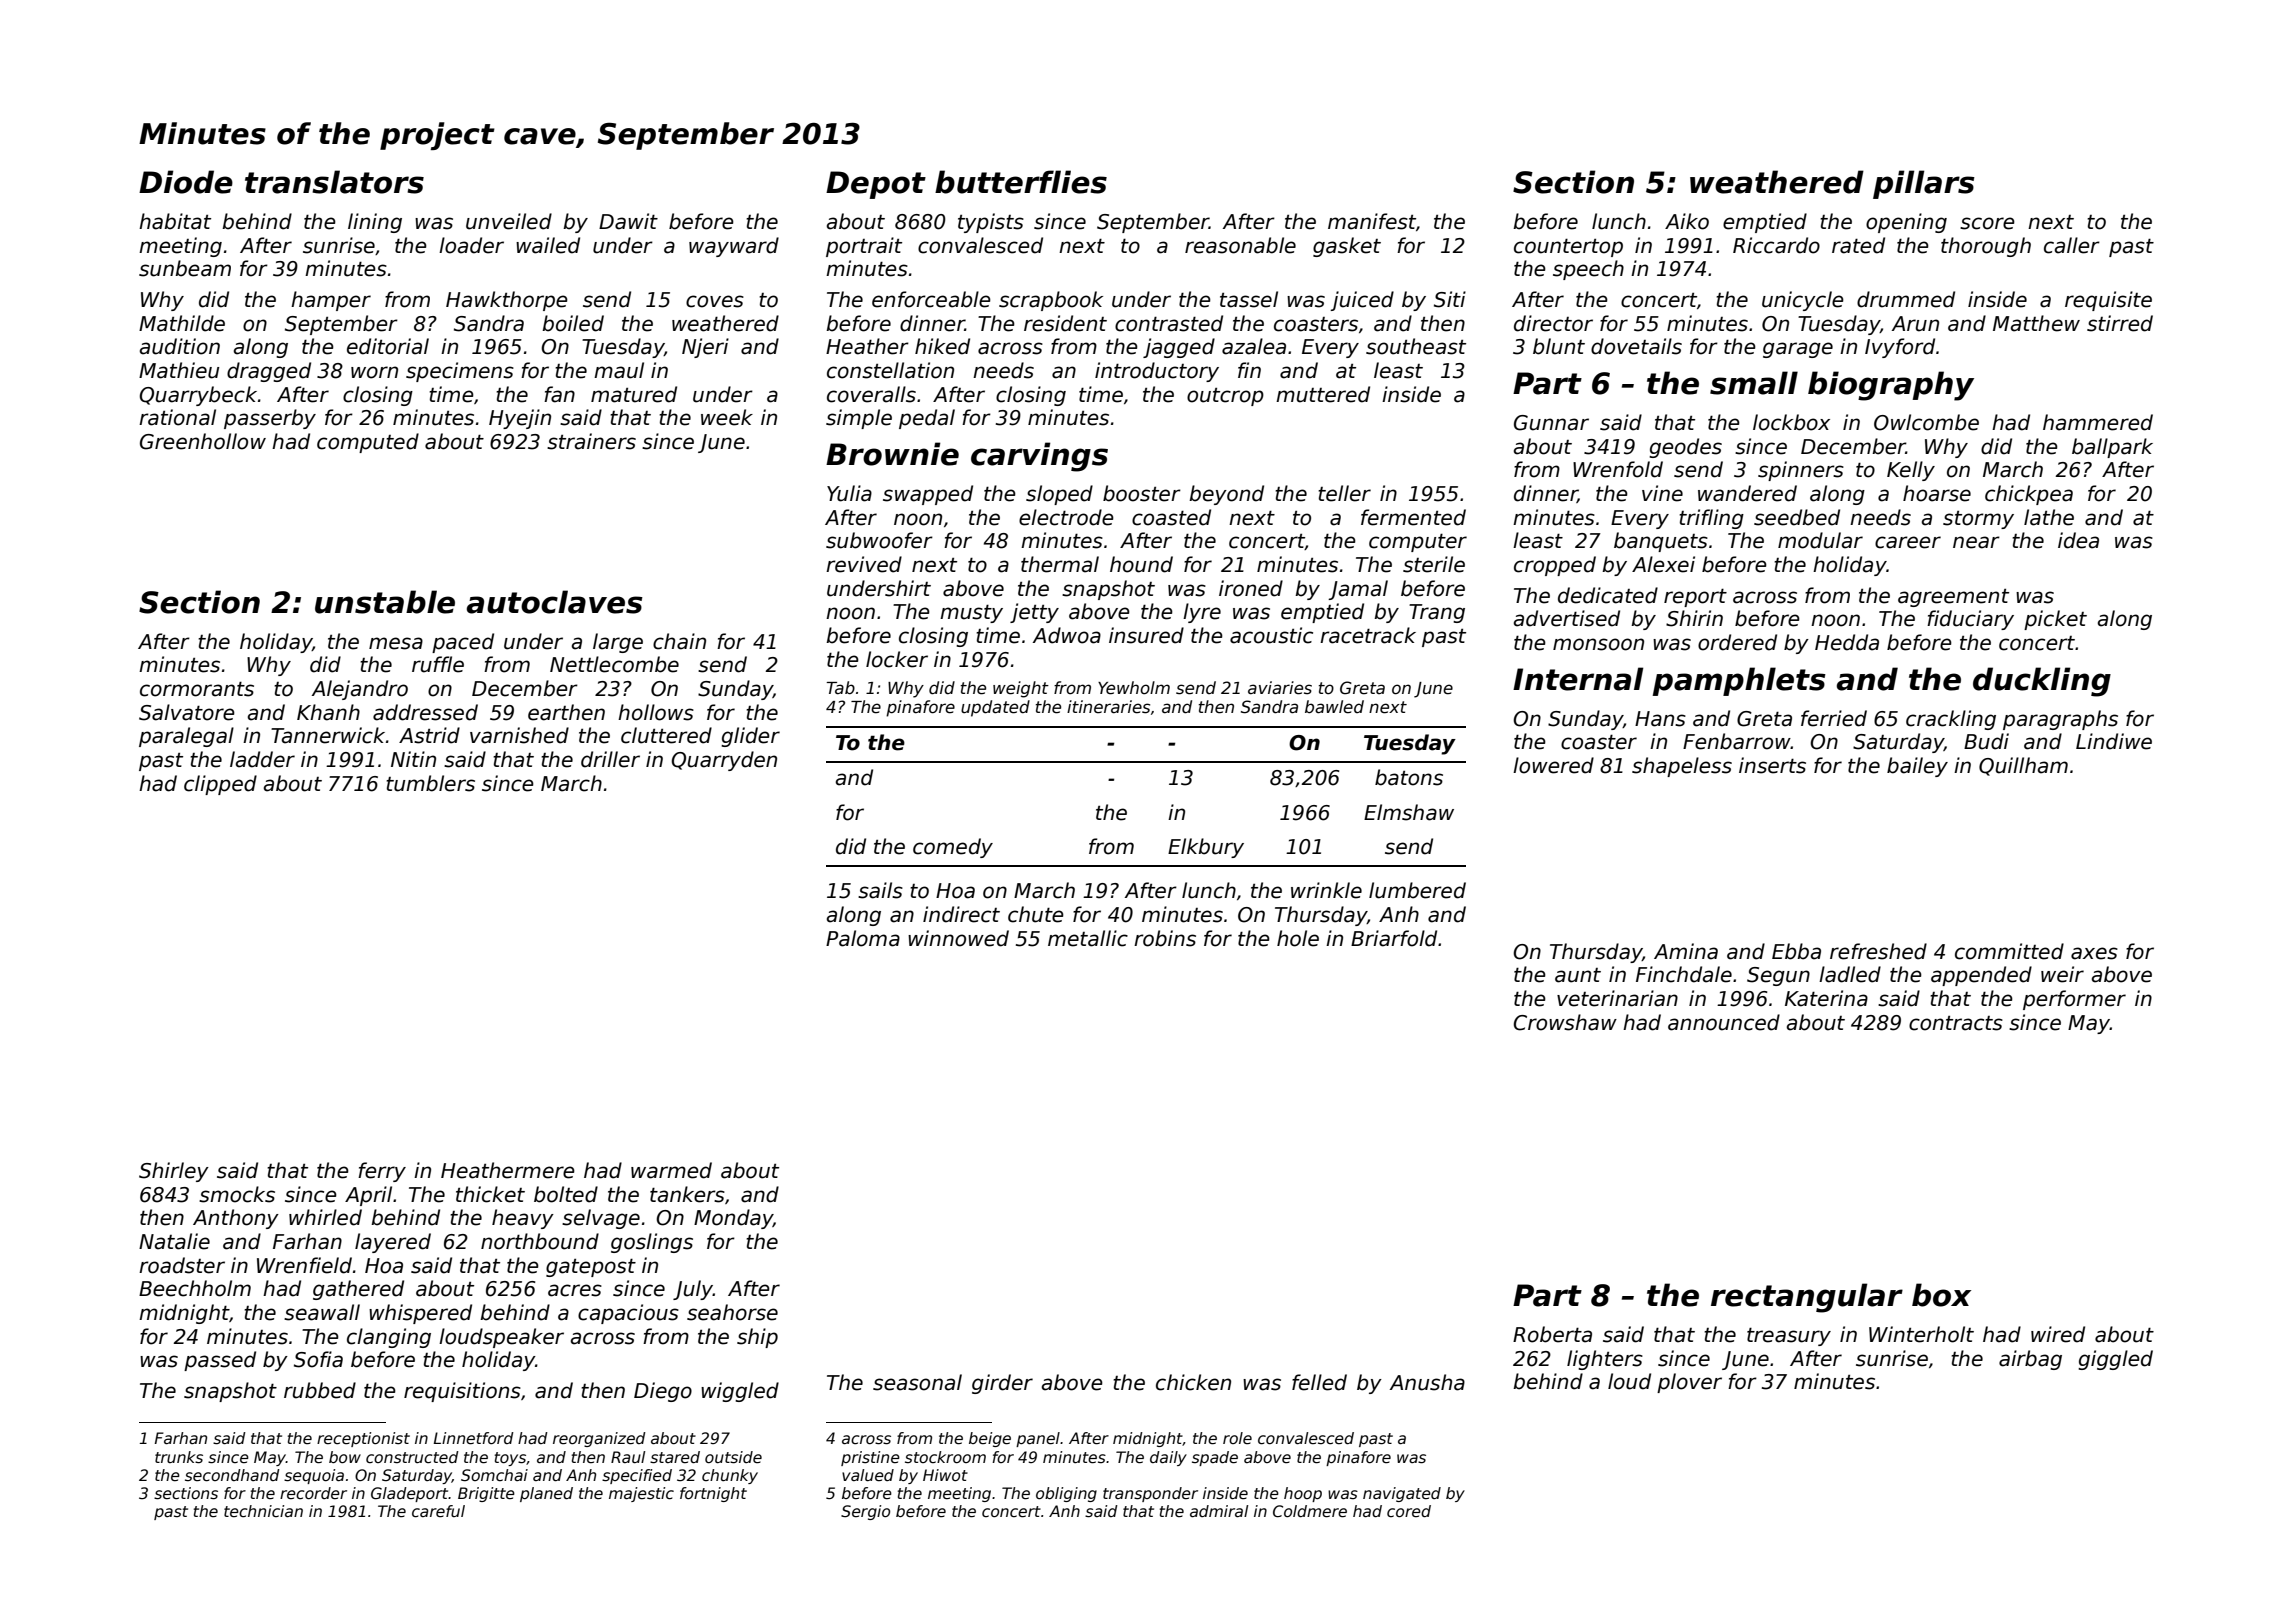 The image size is (2292, 1621). Describe the element at coordinates (555, 602) in the image. I see `autoclaves` at that location.
